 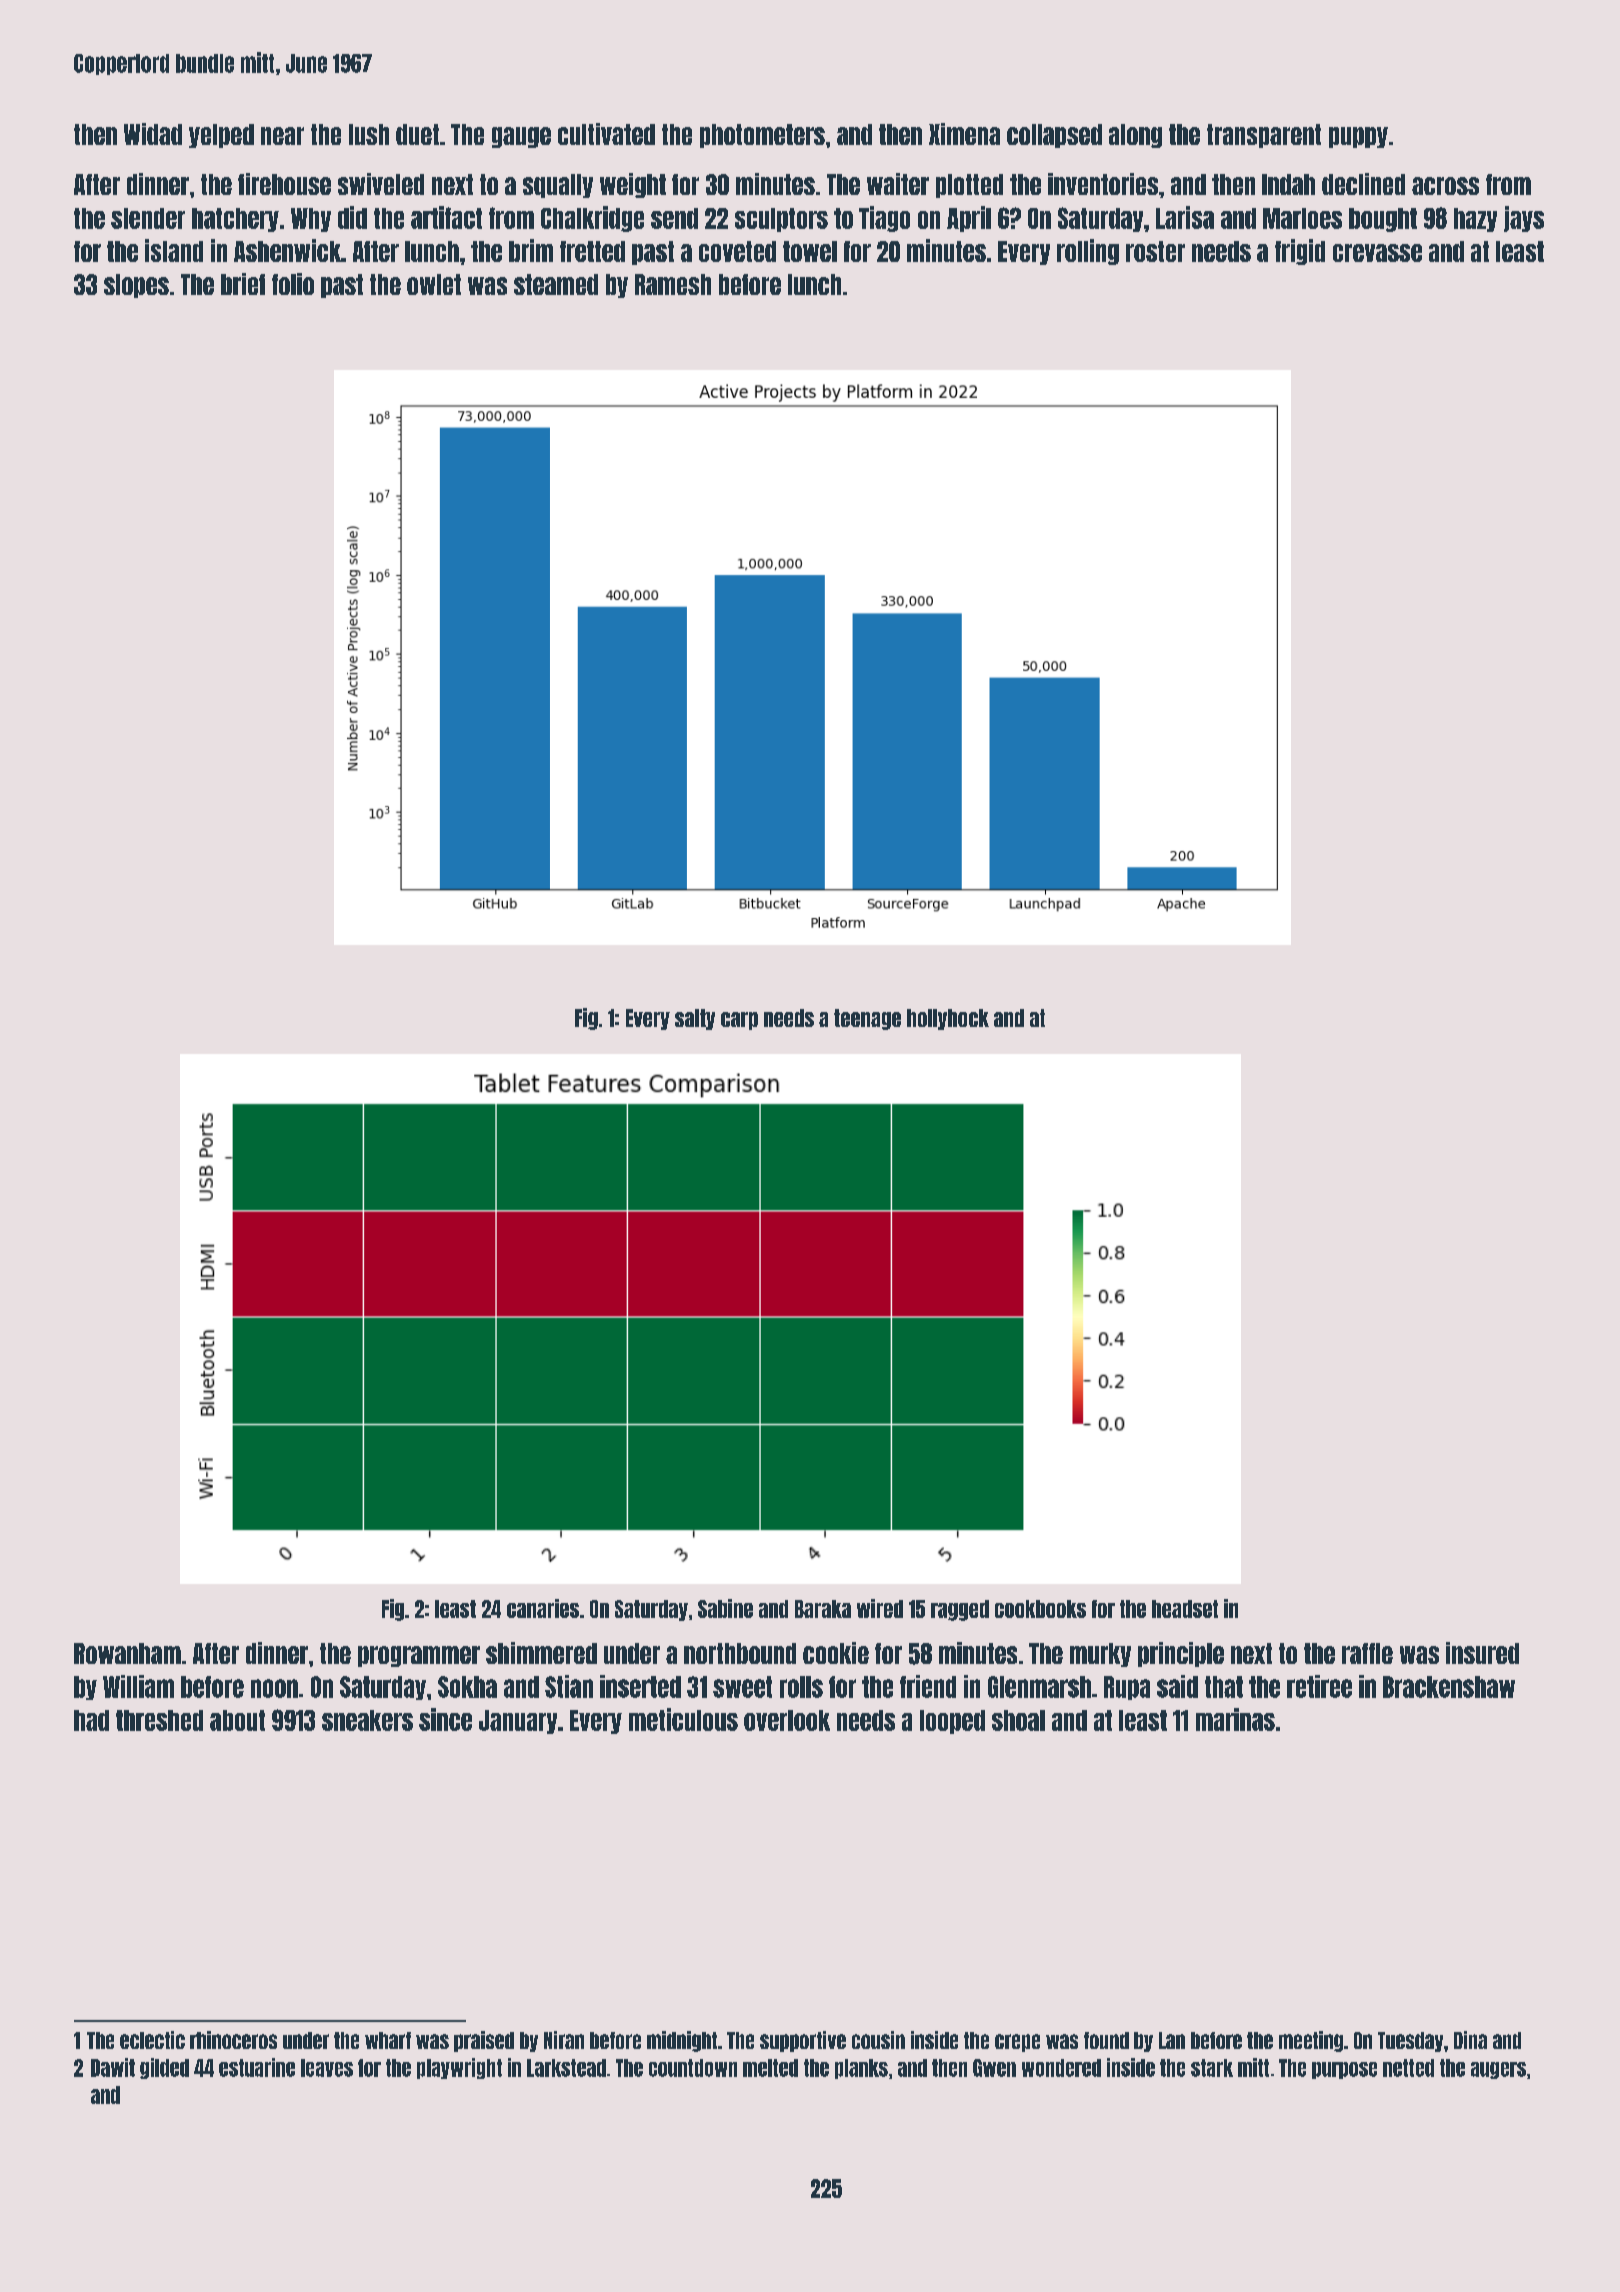 What do you see at coordinates (739, 1021) in the page?
I see `carp` at bounding box center [739, 1021].
